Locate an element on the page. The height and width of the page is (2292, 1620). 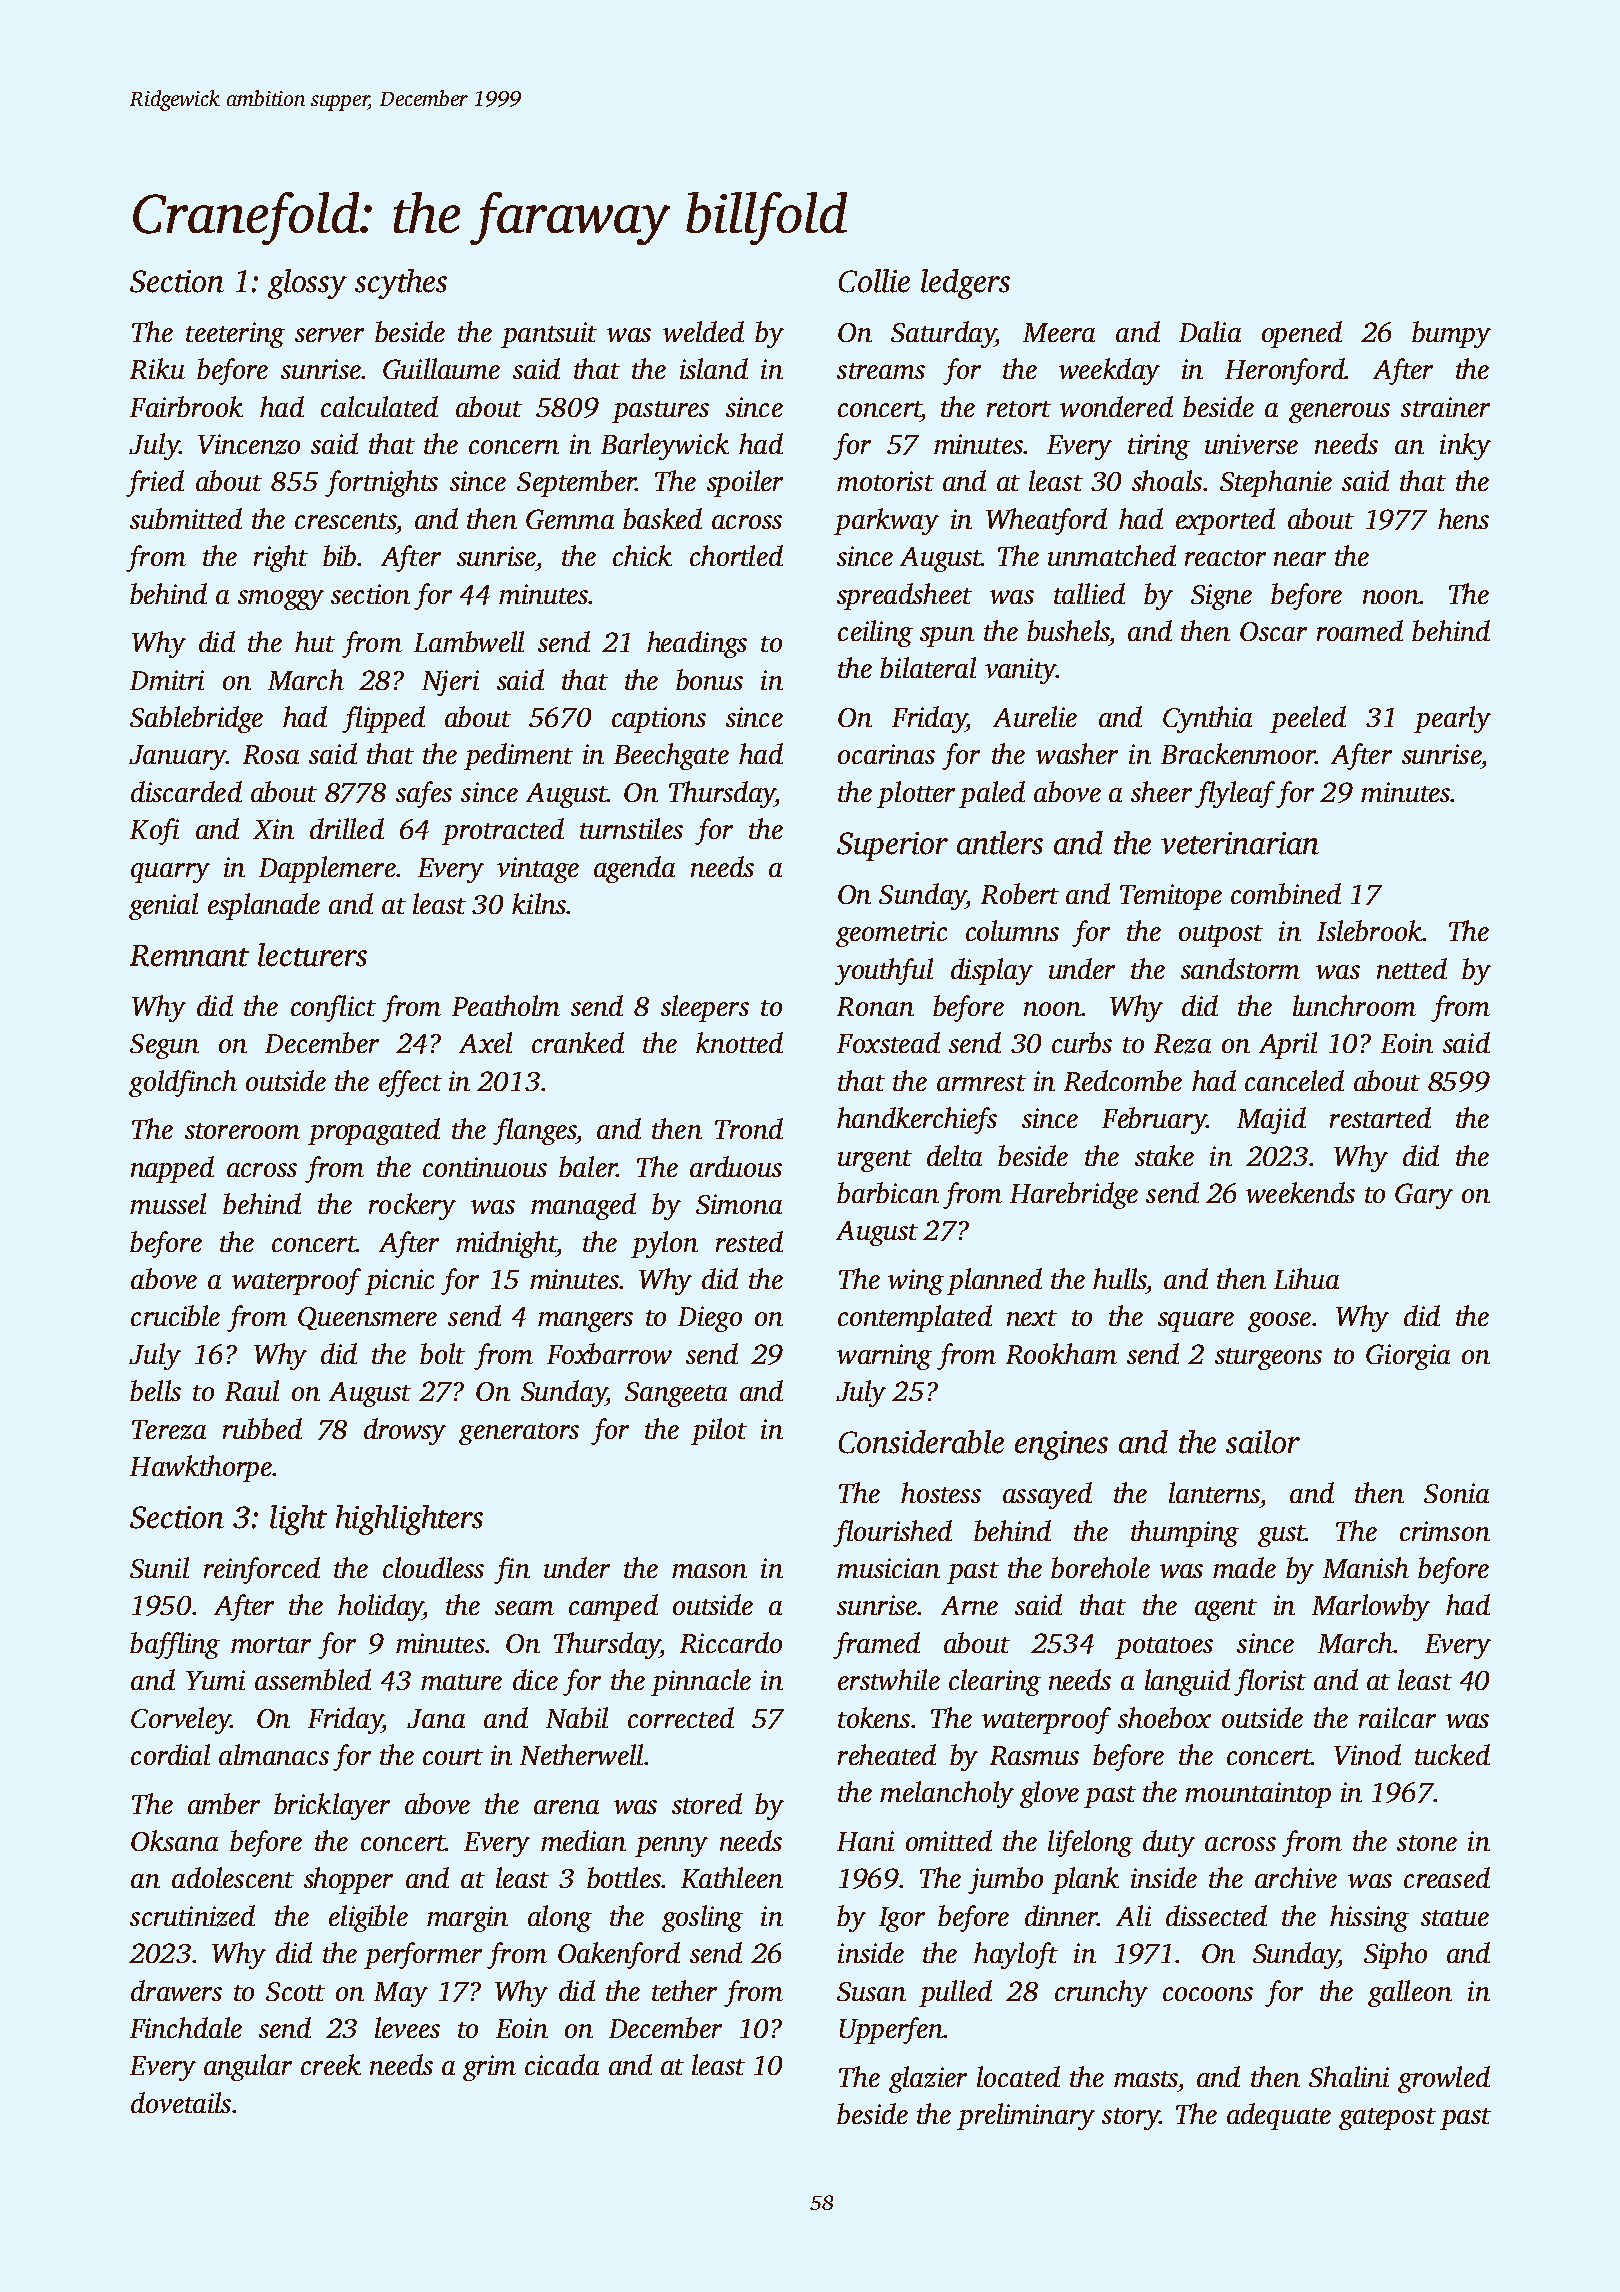
antlers is located at coordinates (1000, 843).
